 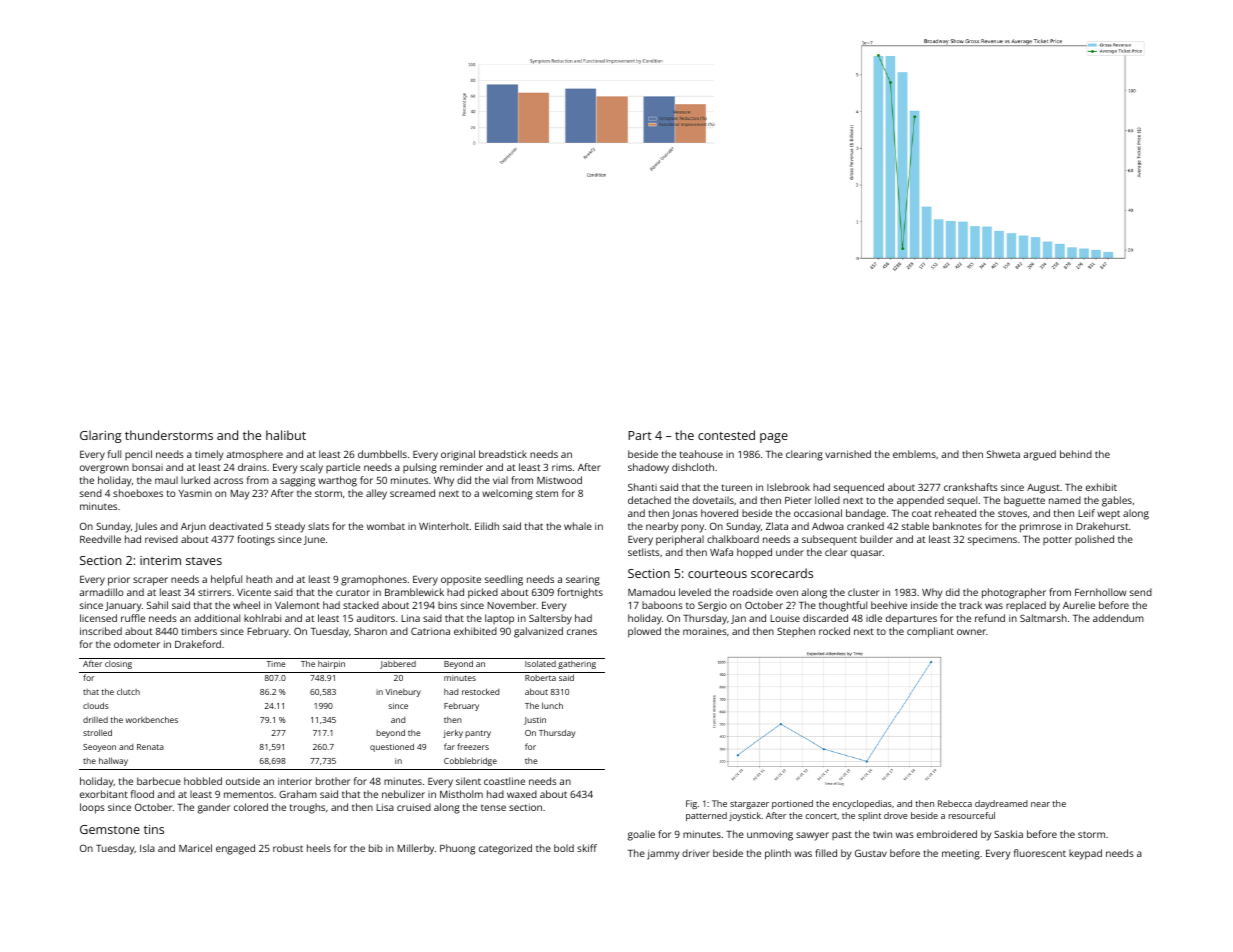 What do you see at coordinates (412, 493) in the document?
I see `screamed` at bounding box center [412, 493].
